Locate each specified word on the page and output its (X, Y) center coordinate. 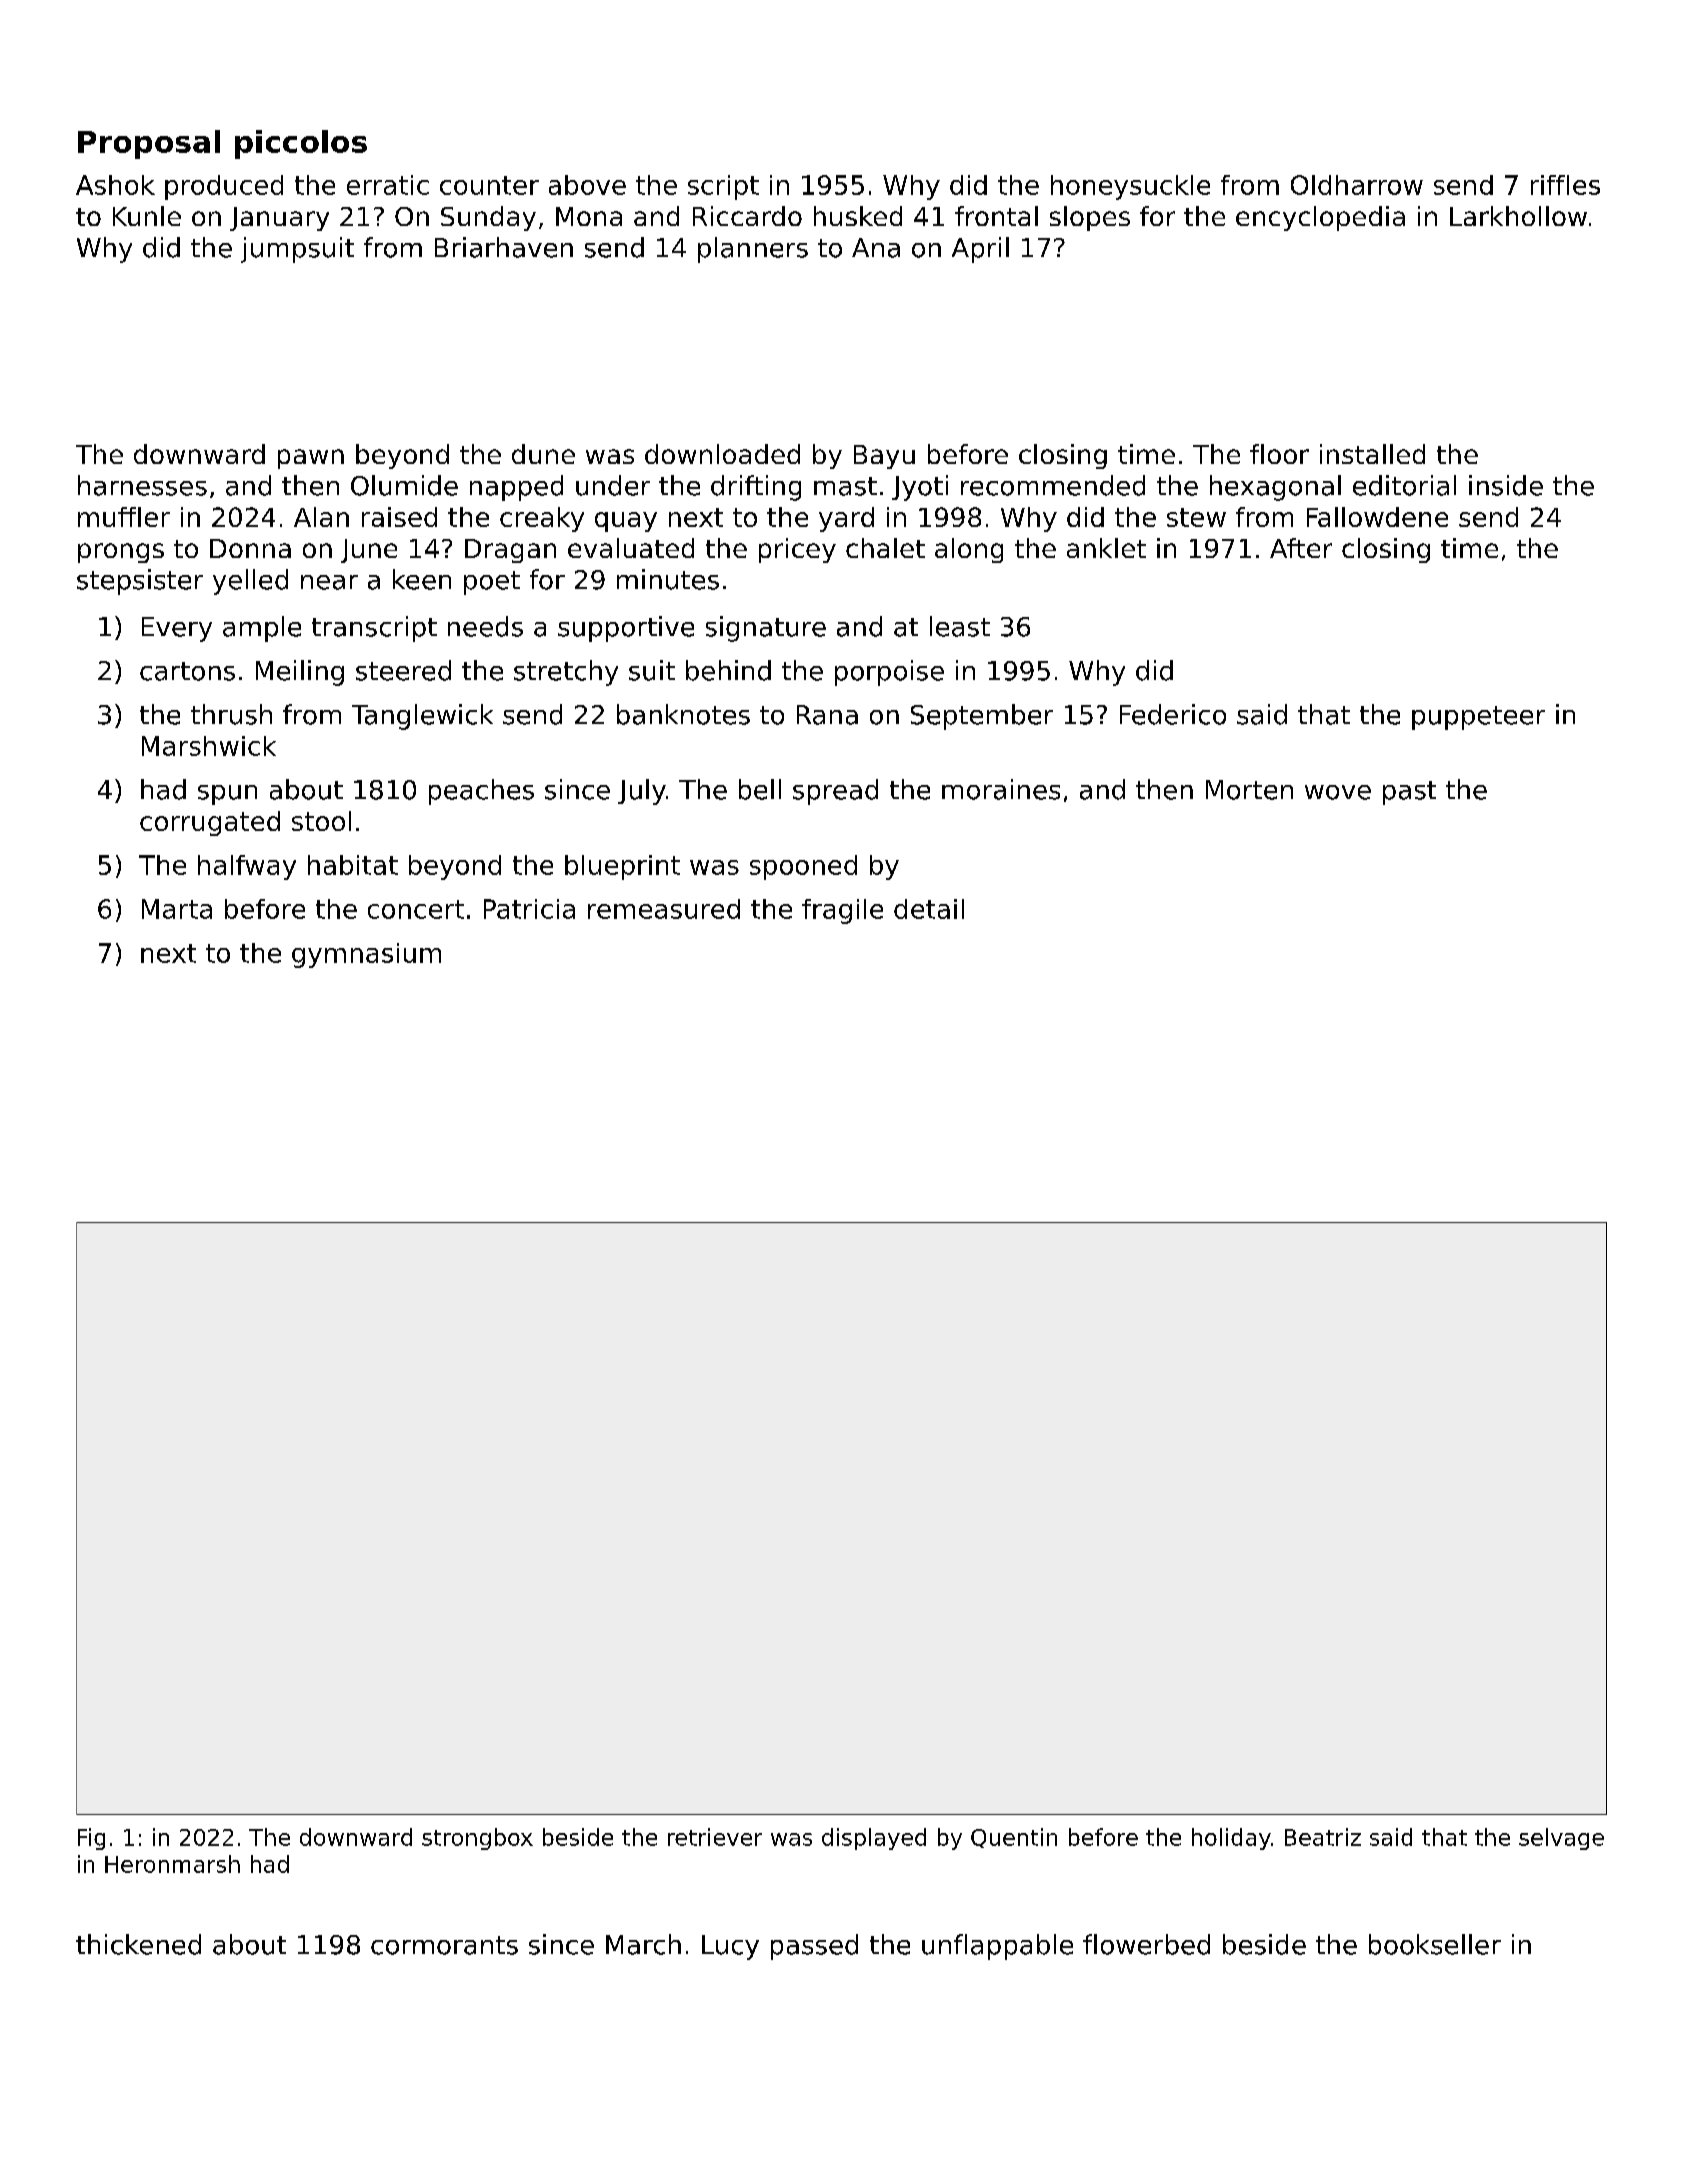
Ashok (115, 185)
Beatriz (1323, 1837)
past (1409, 793)
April (980, 250)
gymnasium (366, 955)
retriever (715, 1837)
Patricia (529, 909)
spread (835, 792)
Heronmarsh (172, 1864)
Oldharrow (1357, 185)
